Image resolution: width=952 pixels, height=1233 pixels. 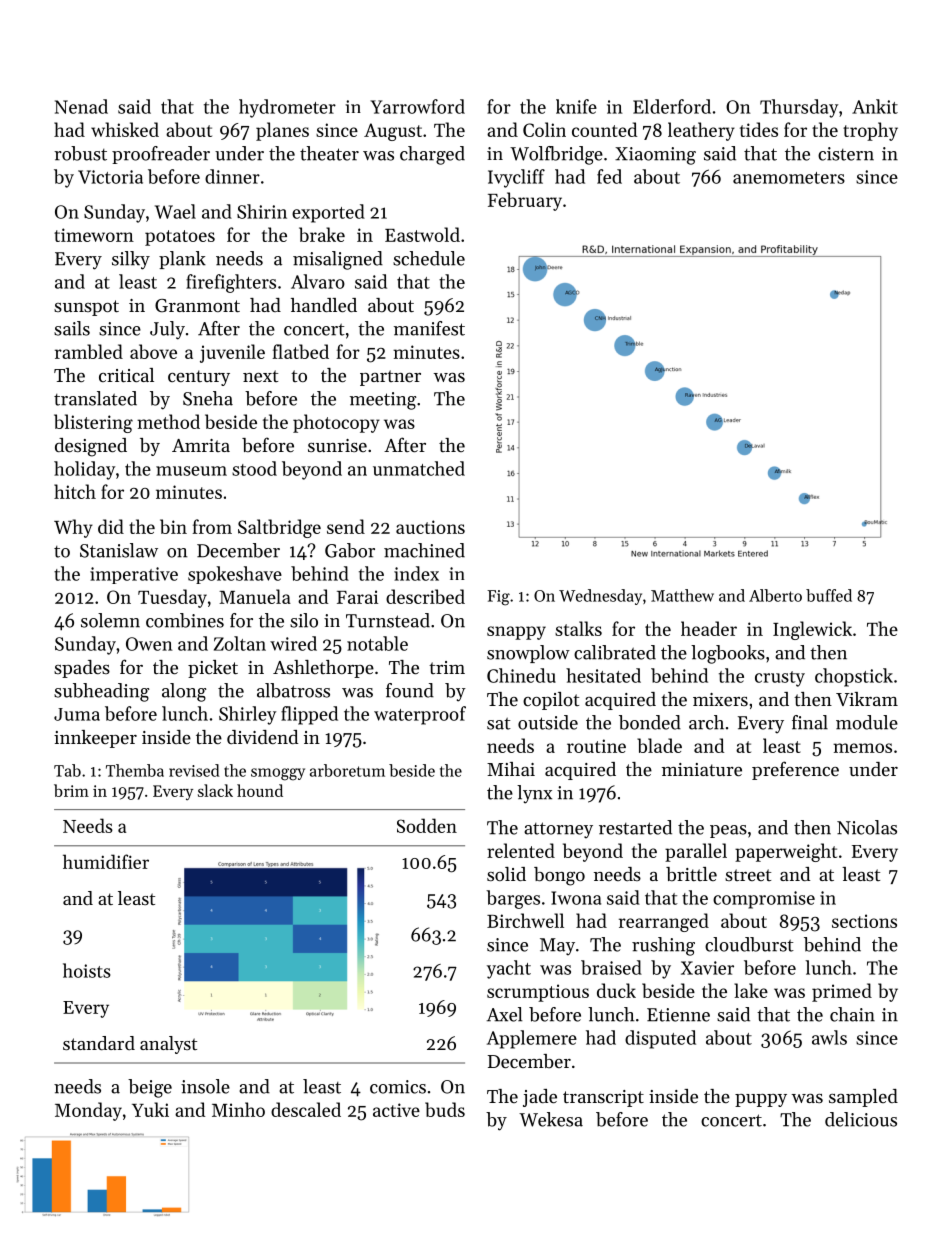 What do you see at coordinates (73, 528) in the image?
I see `Why` at bounding box center [73, 528].
